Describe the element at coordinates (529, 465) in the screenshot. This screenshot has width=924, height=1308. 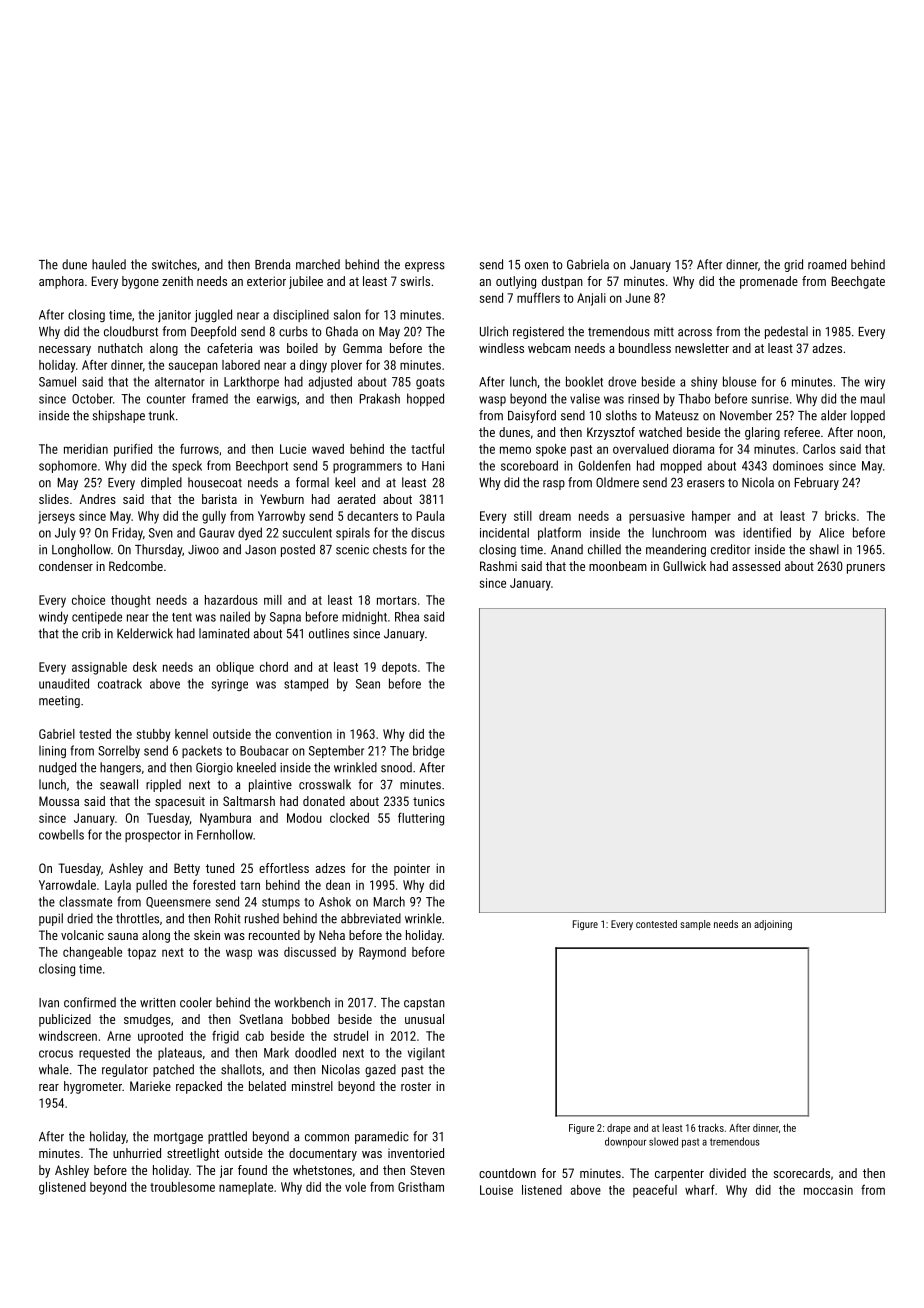
I see `scoreboard` at that location.
